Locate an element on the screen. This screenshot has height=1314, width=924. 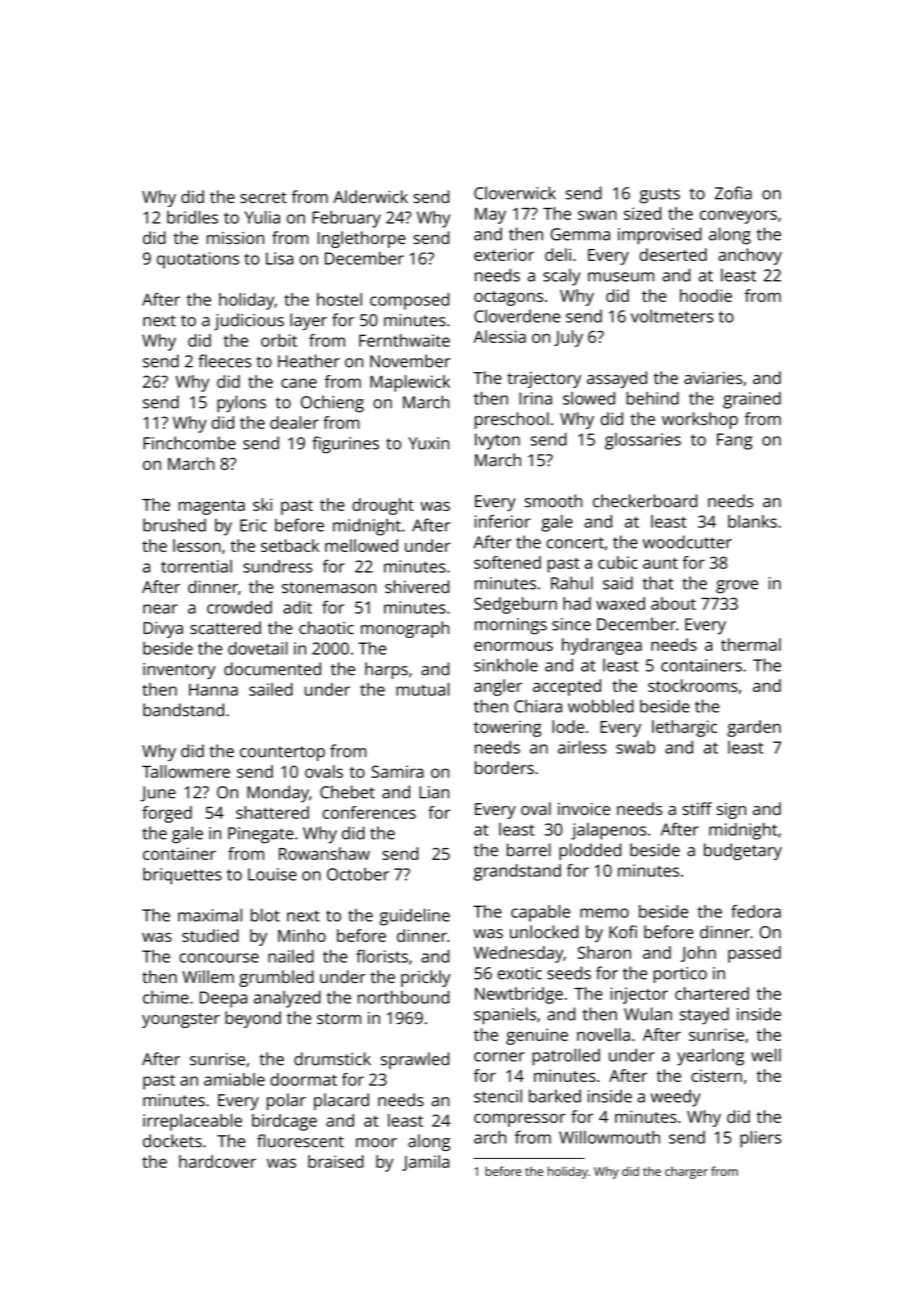
Zofia is located at coordinates (733, 193).
